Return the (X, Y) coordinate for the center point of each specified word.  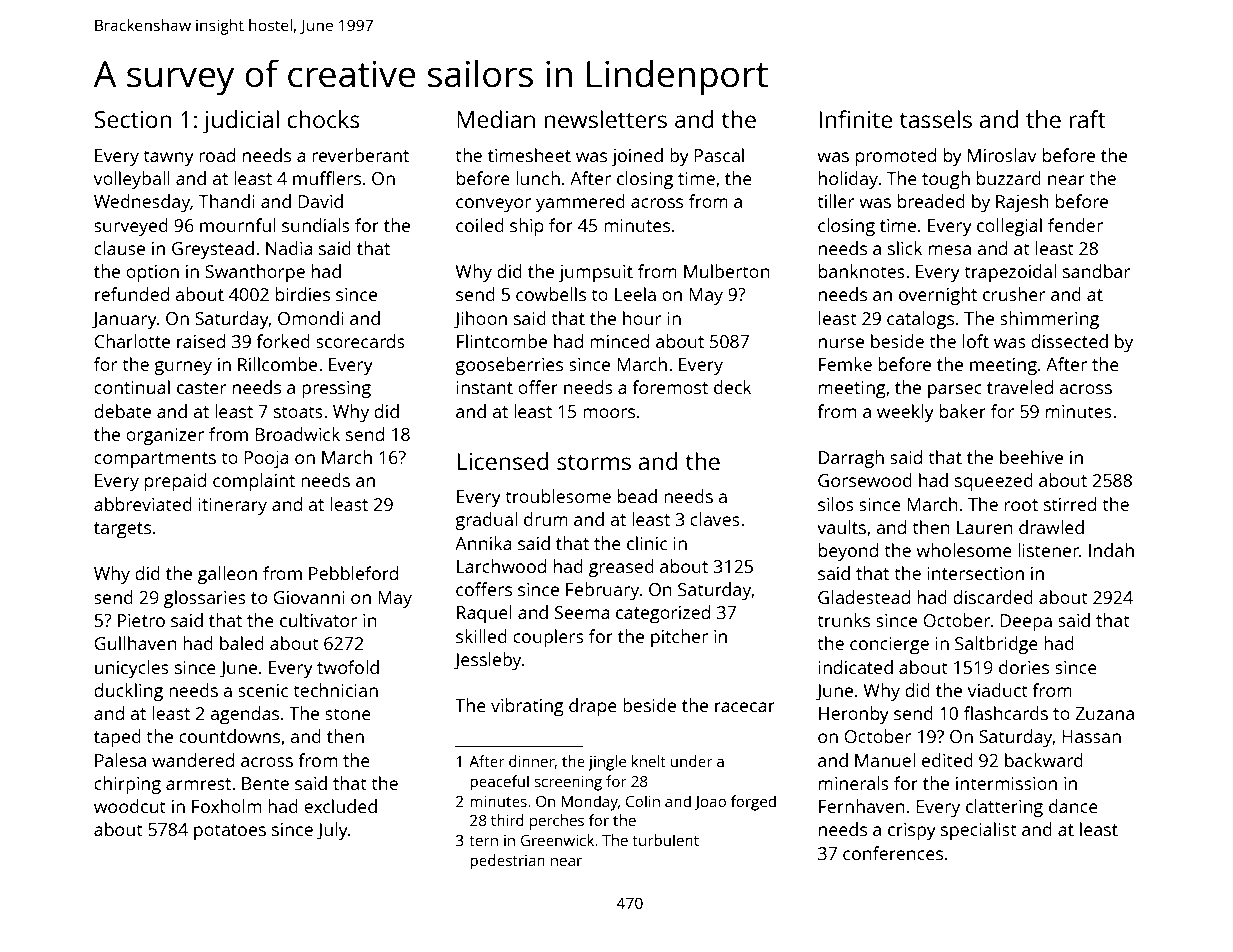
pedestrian (507, 862)
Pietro (141, 620)
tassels (935, 119)
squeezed (994, 482)
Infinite (856, 119)
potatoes (230, 832)
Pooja (266, 459)
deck (733, 387)
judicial (241, 122)
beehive (1031, 457)
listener (1048, 550)
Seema (582, 612)
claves (715, 519)
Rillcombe (277, 364)
